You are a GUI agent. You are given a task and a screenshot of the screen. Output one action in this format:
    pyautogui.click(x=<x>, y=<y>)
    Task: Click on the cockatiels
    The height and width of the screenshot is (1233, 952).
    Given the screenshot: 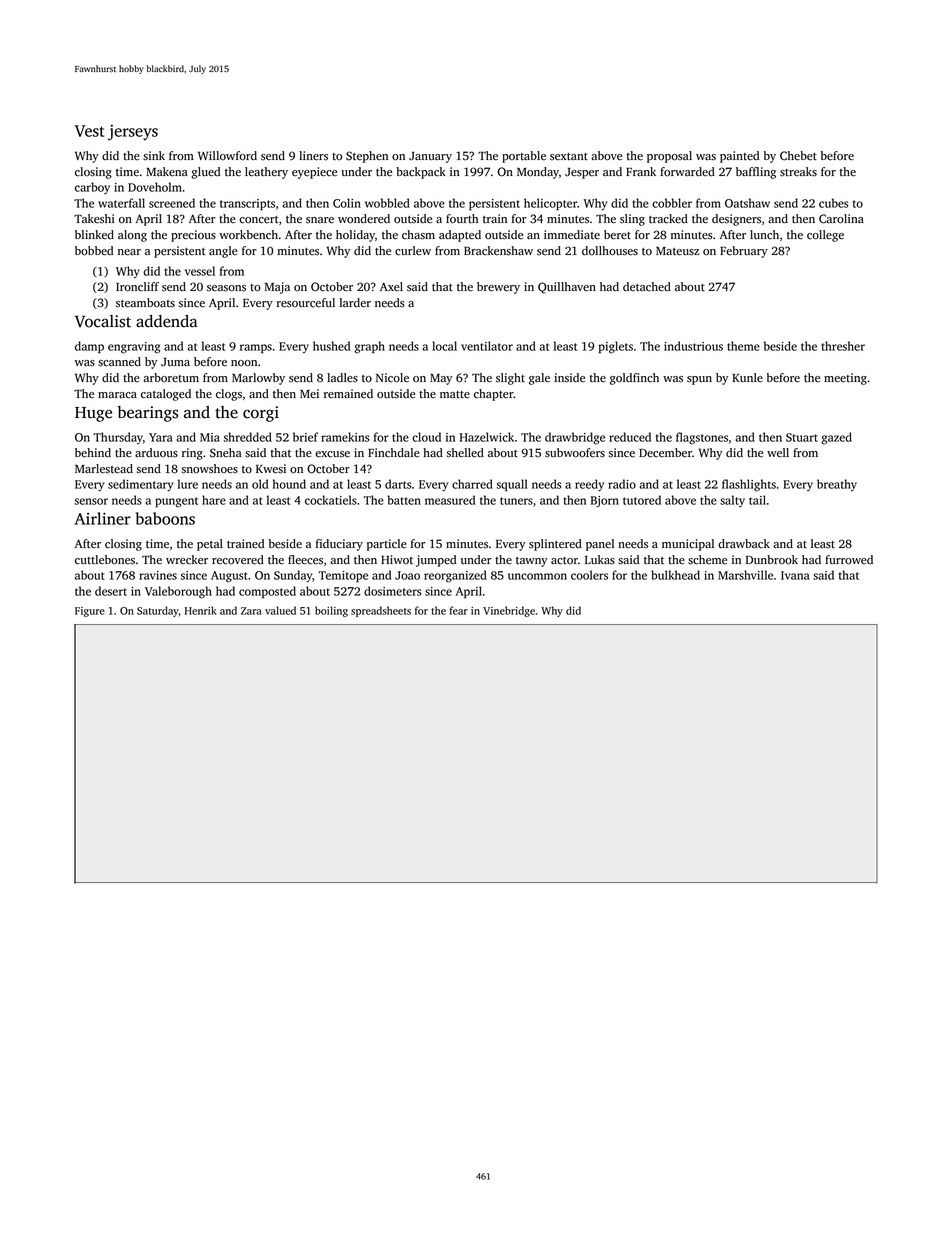 What is the action you would take?
    pyautogui.click(x=331, y=500)
